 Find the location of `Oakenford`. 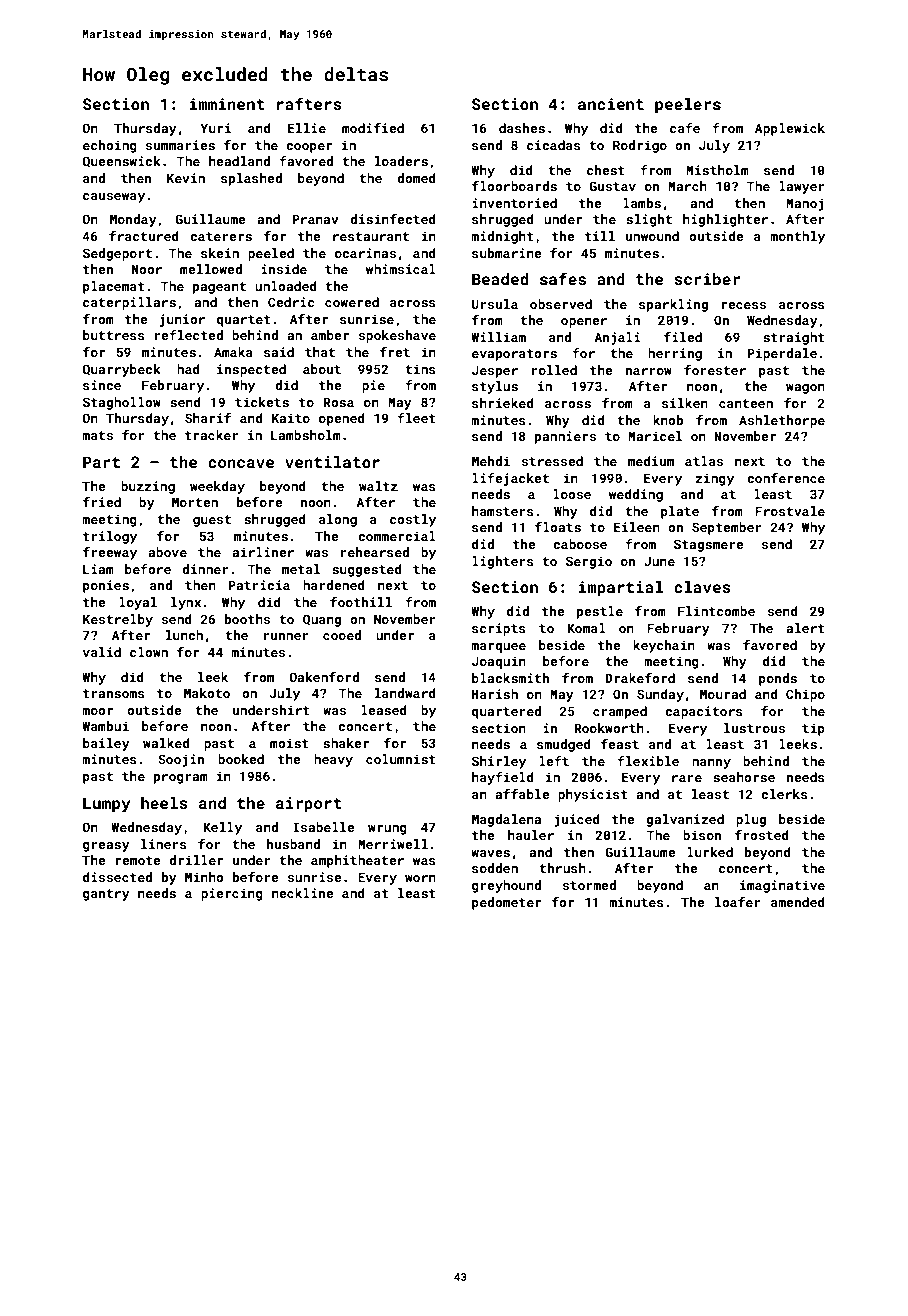

Oakenford is located at coordinates (324, 677).
